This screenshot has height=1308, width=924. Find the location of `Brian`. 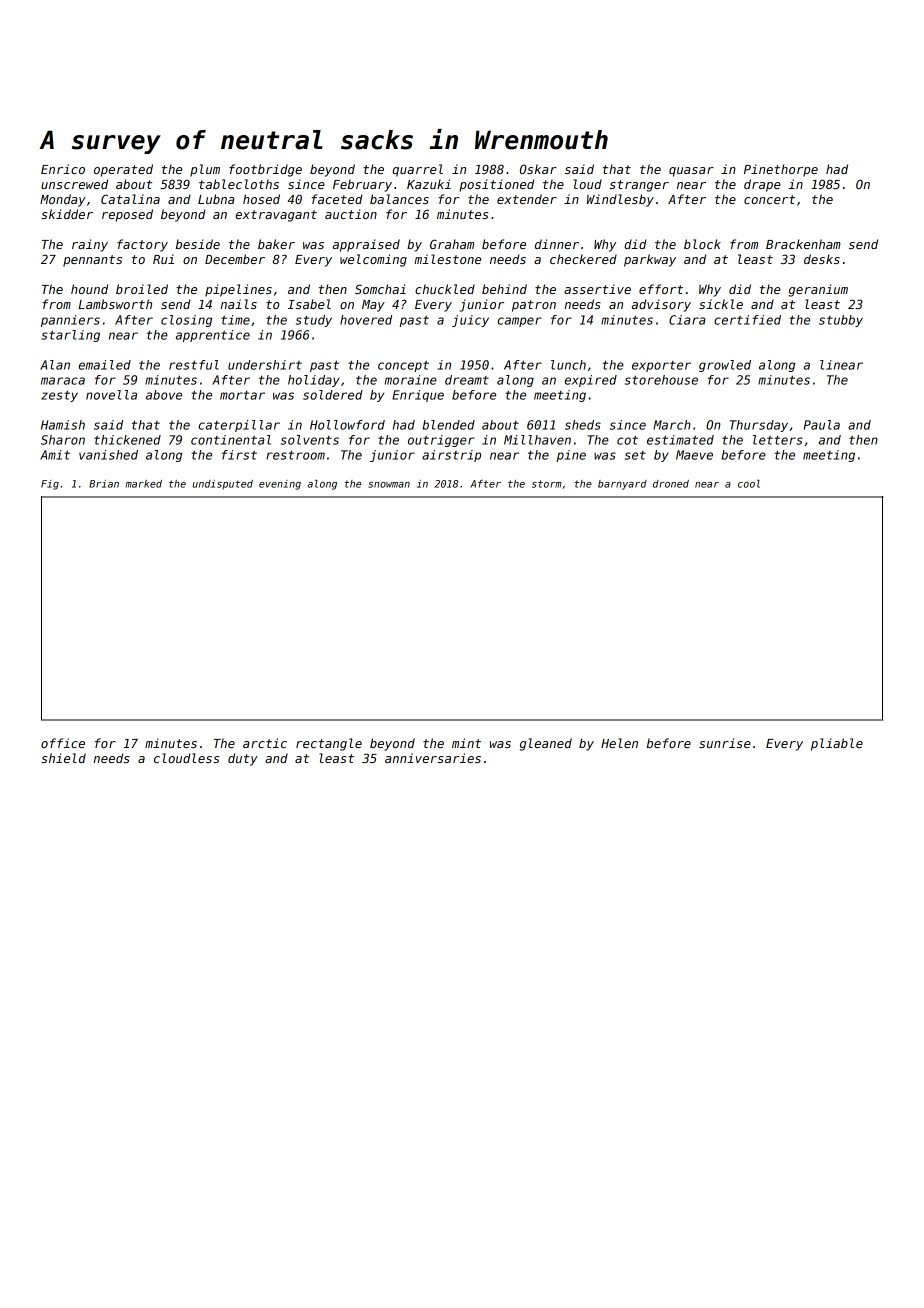

Brian is located at coordinates (104, 484).
